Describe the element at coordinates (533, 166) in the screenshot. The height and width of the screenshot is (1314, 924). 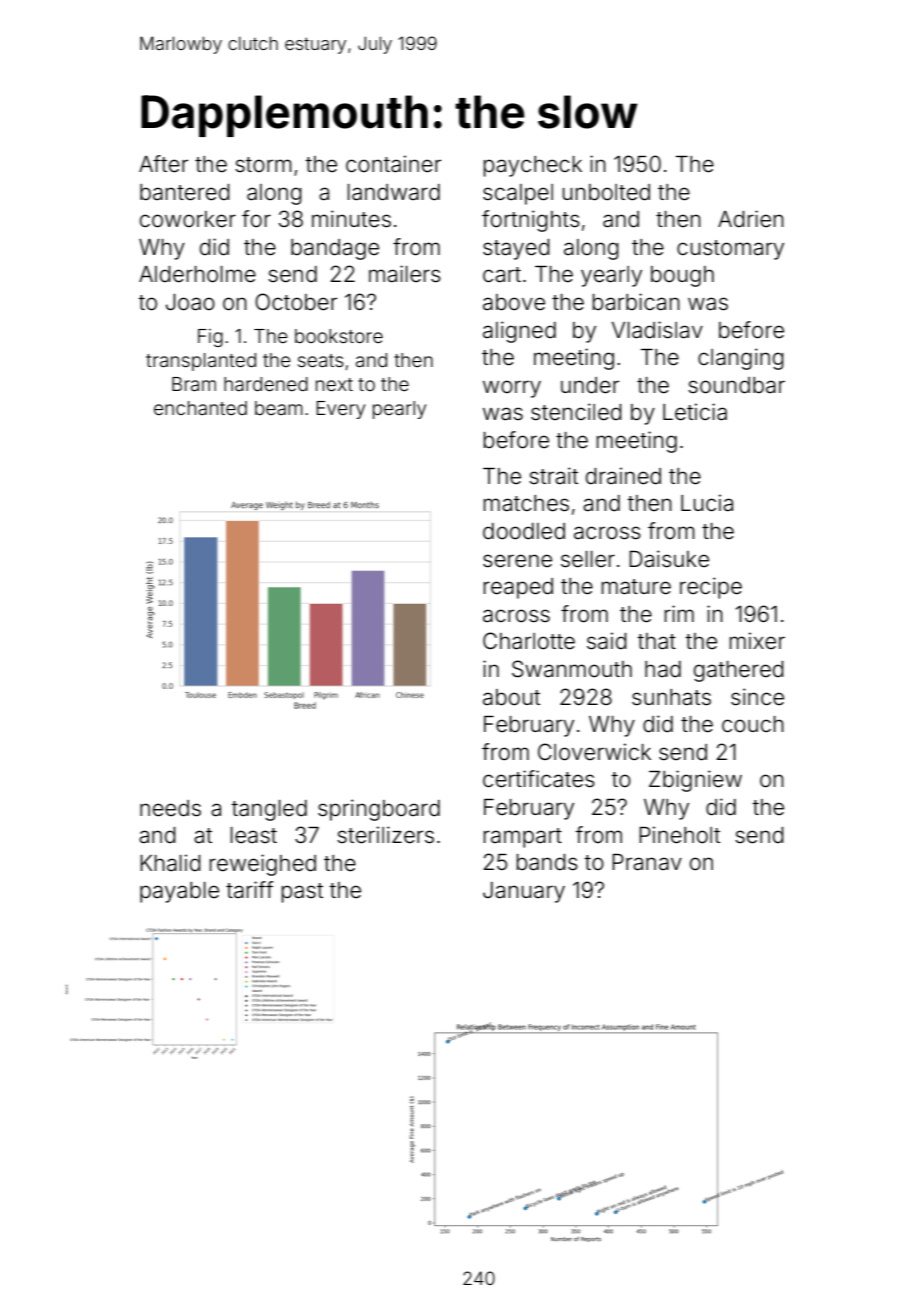
I see `paycheck` at that location.
